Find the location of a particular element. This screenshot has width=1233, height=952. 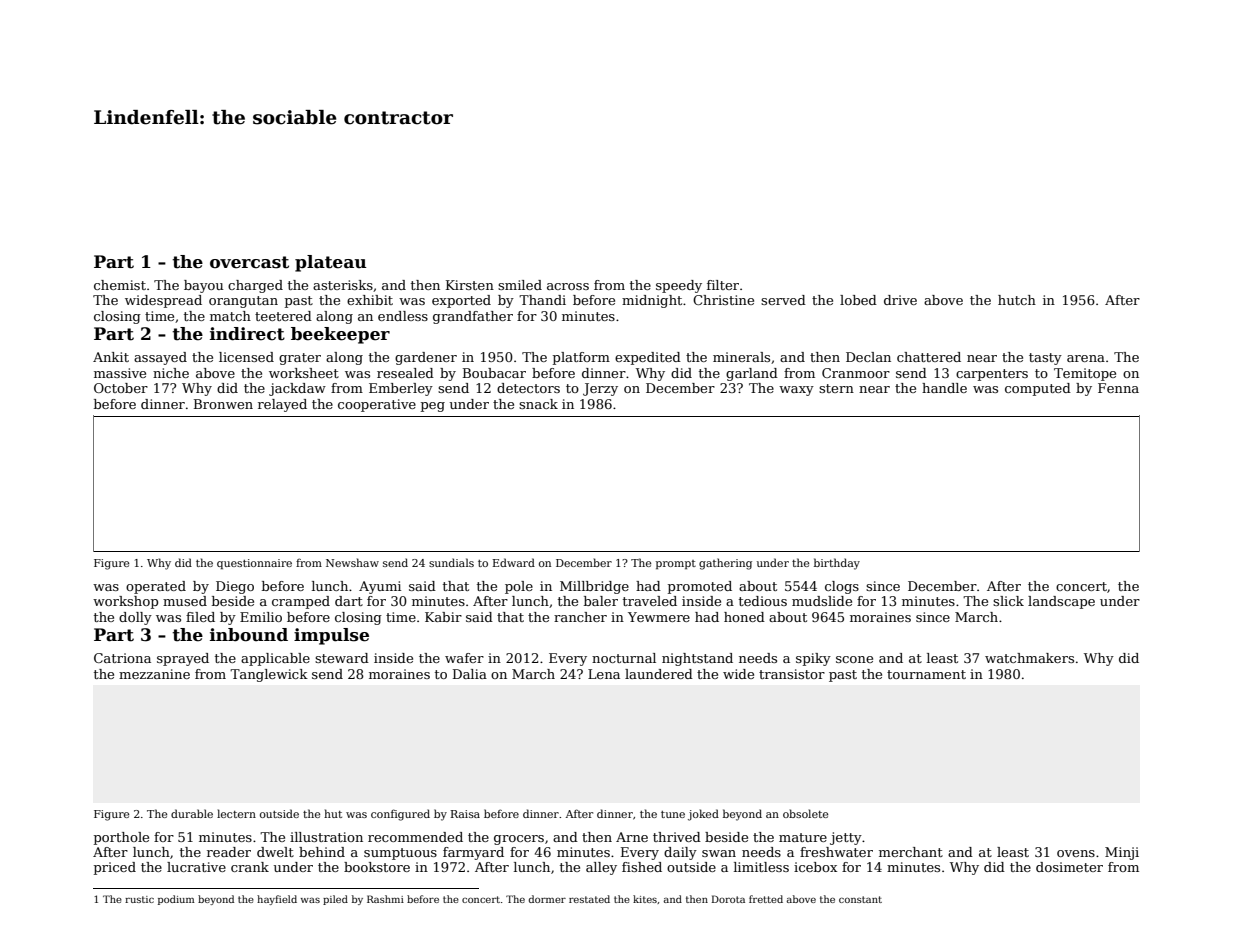

Bronwen is located at coordinates (223, 404).
